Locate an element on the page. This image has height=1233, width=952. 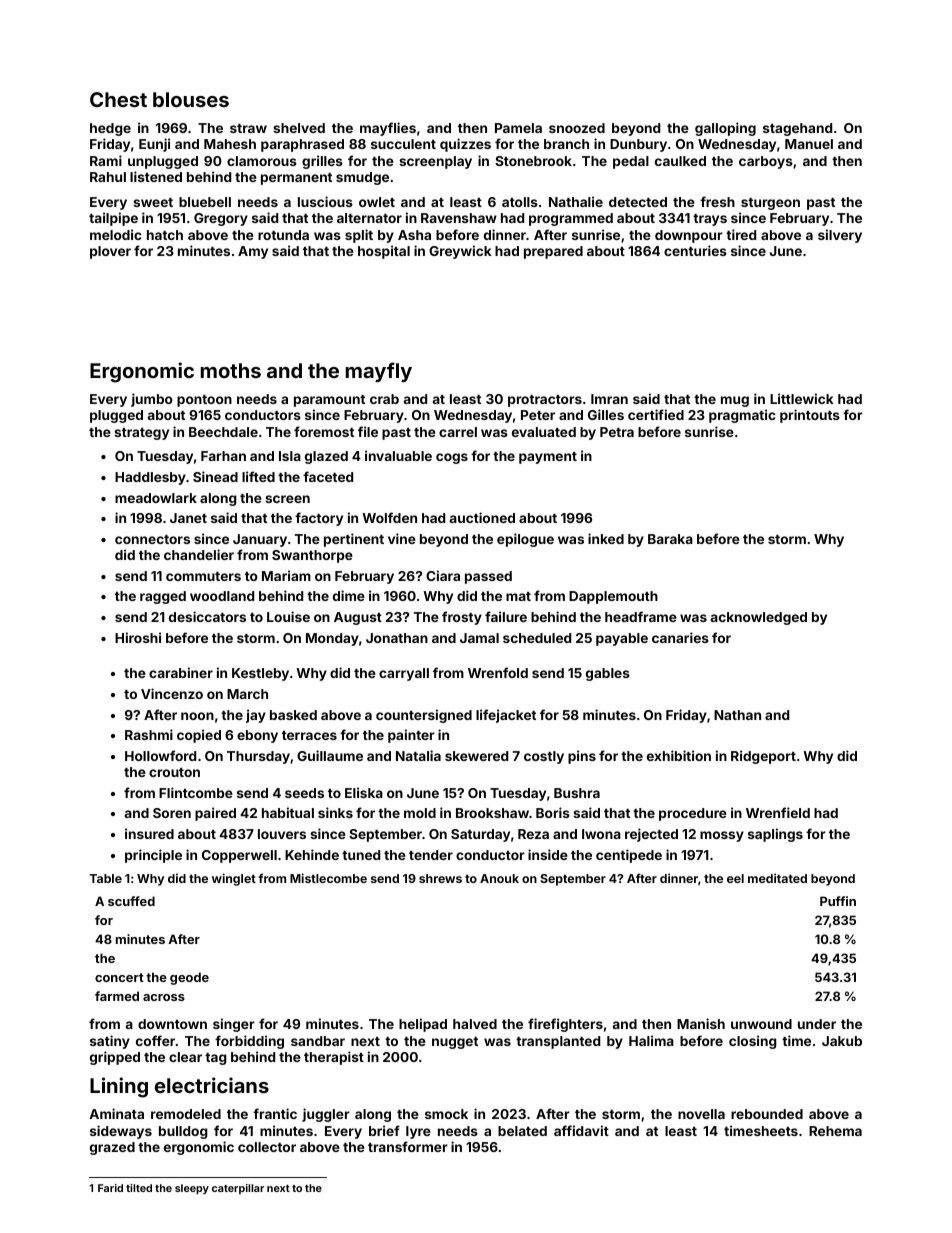
Baraka is located at coordinates (670, 539).
